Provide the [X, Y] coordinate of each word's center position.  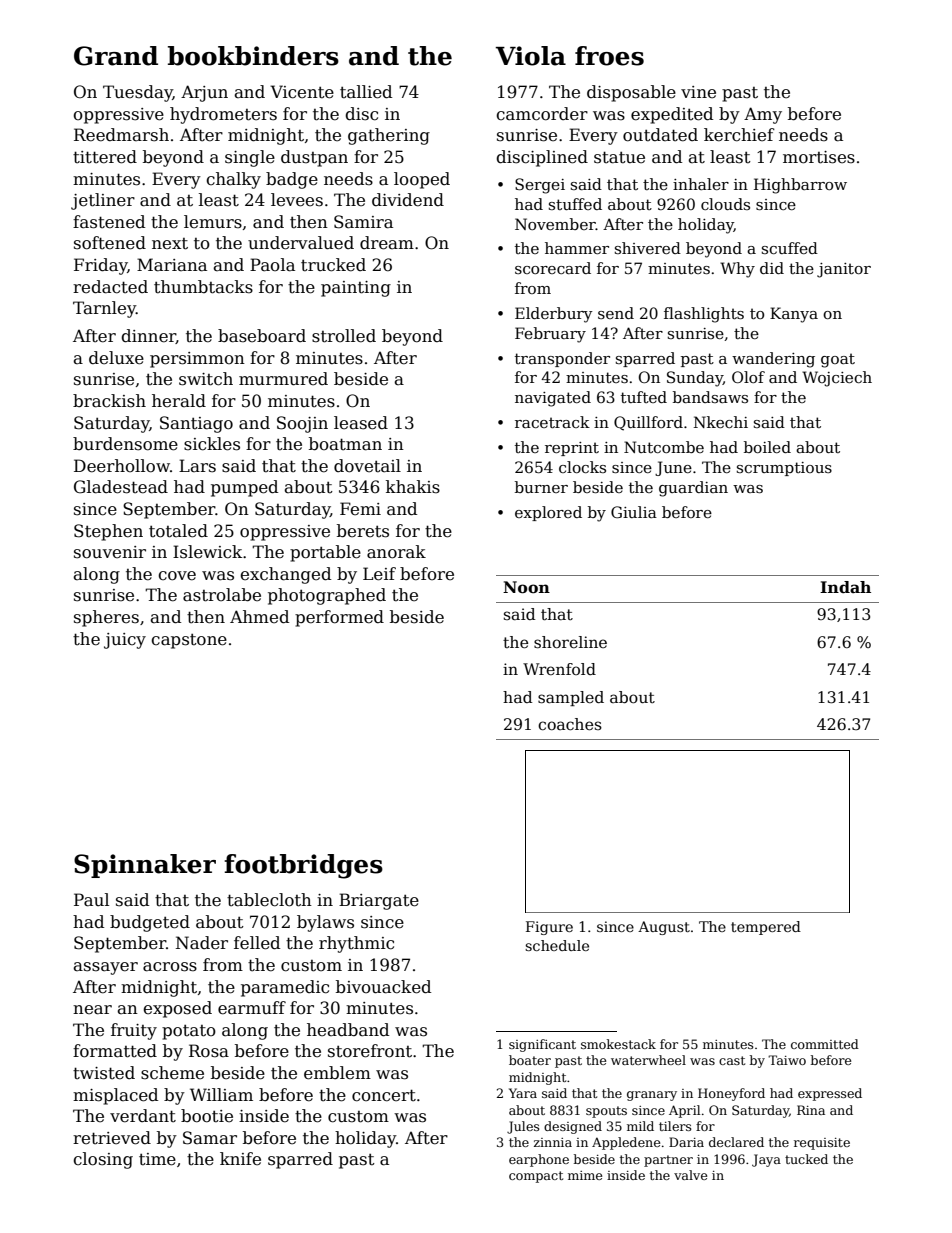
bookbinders [253, 56]
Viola [531, 56]
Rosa [209, 1051]
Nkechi [721, 422]
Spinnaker [145, 866]
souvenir [110, 552]
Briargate [379, 901]
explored [548, 513]
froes [609, 56]
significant [542, 1045]
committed [825, 1044]
